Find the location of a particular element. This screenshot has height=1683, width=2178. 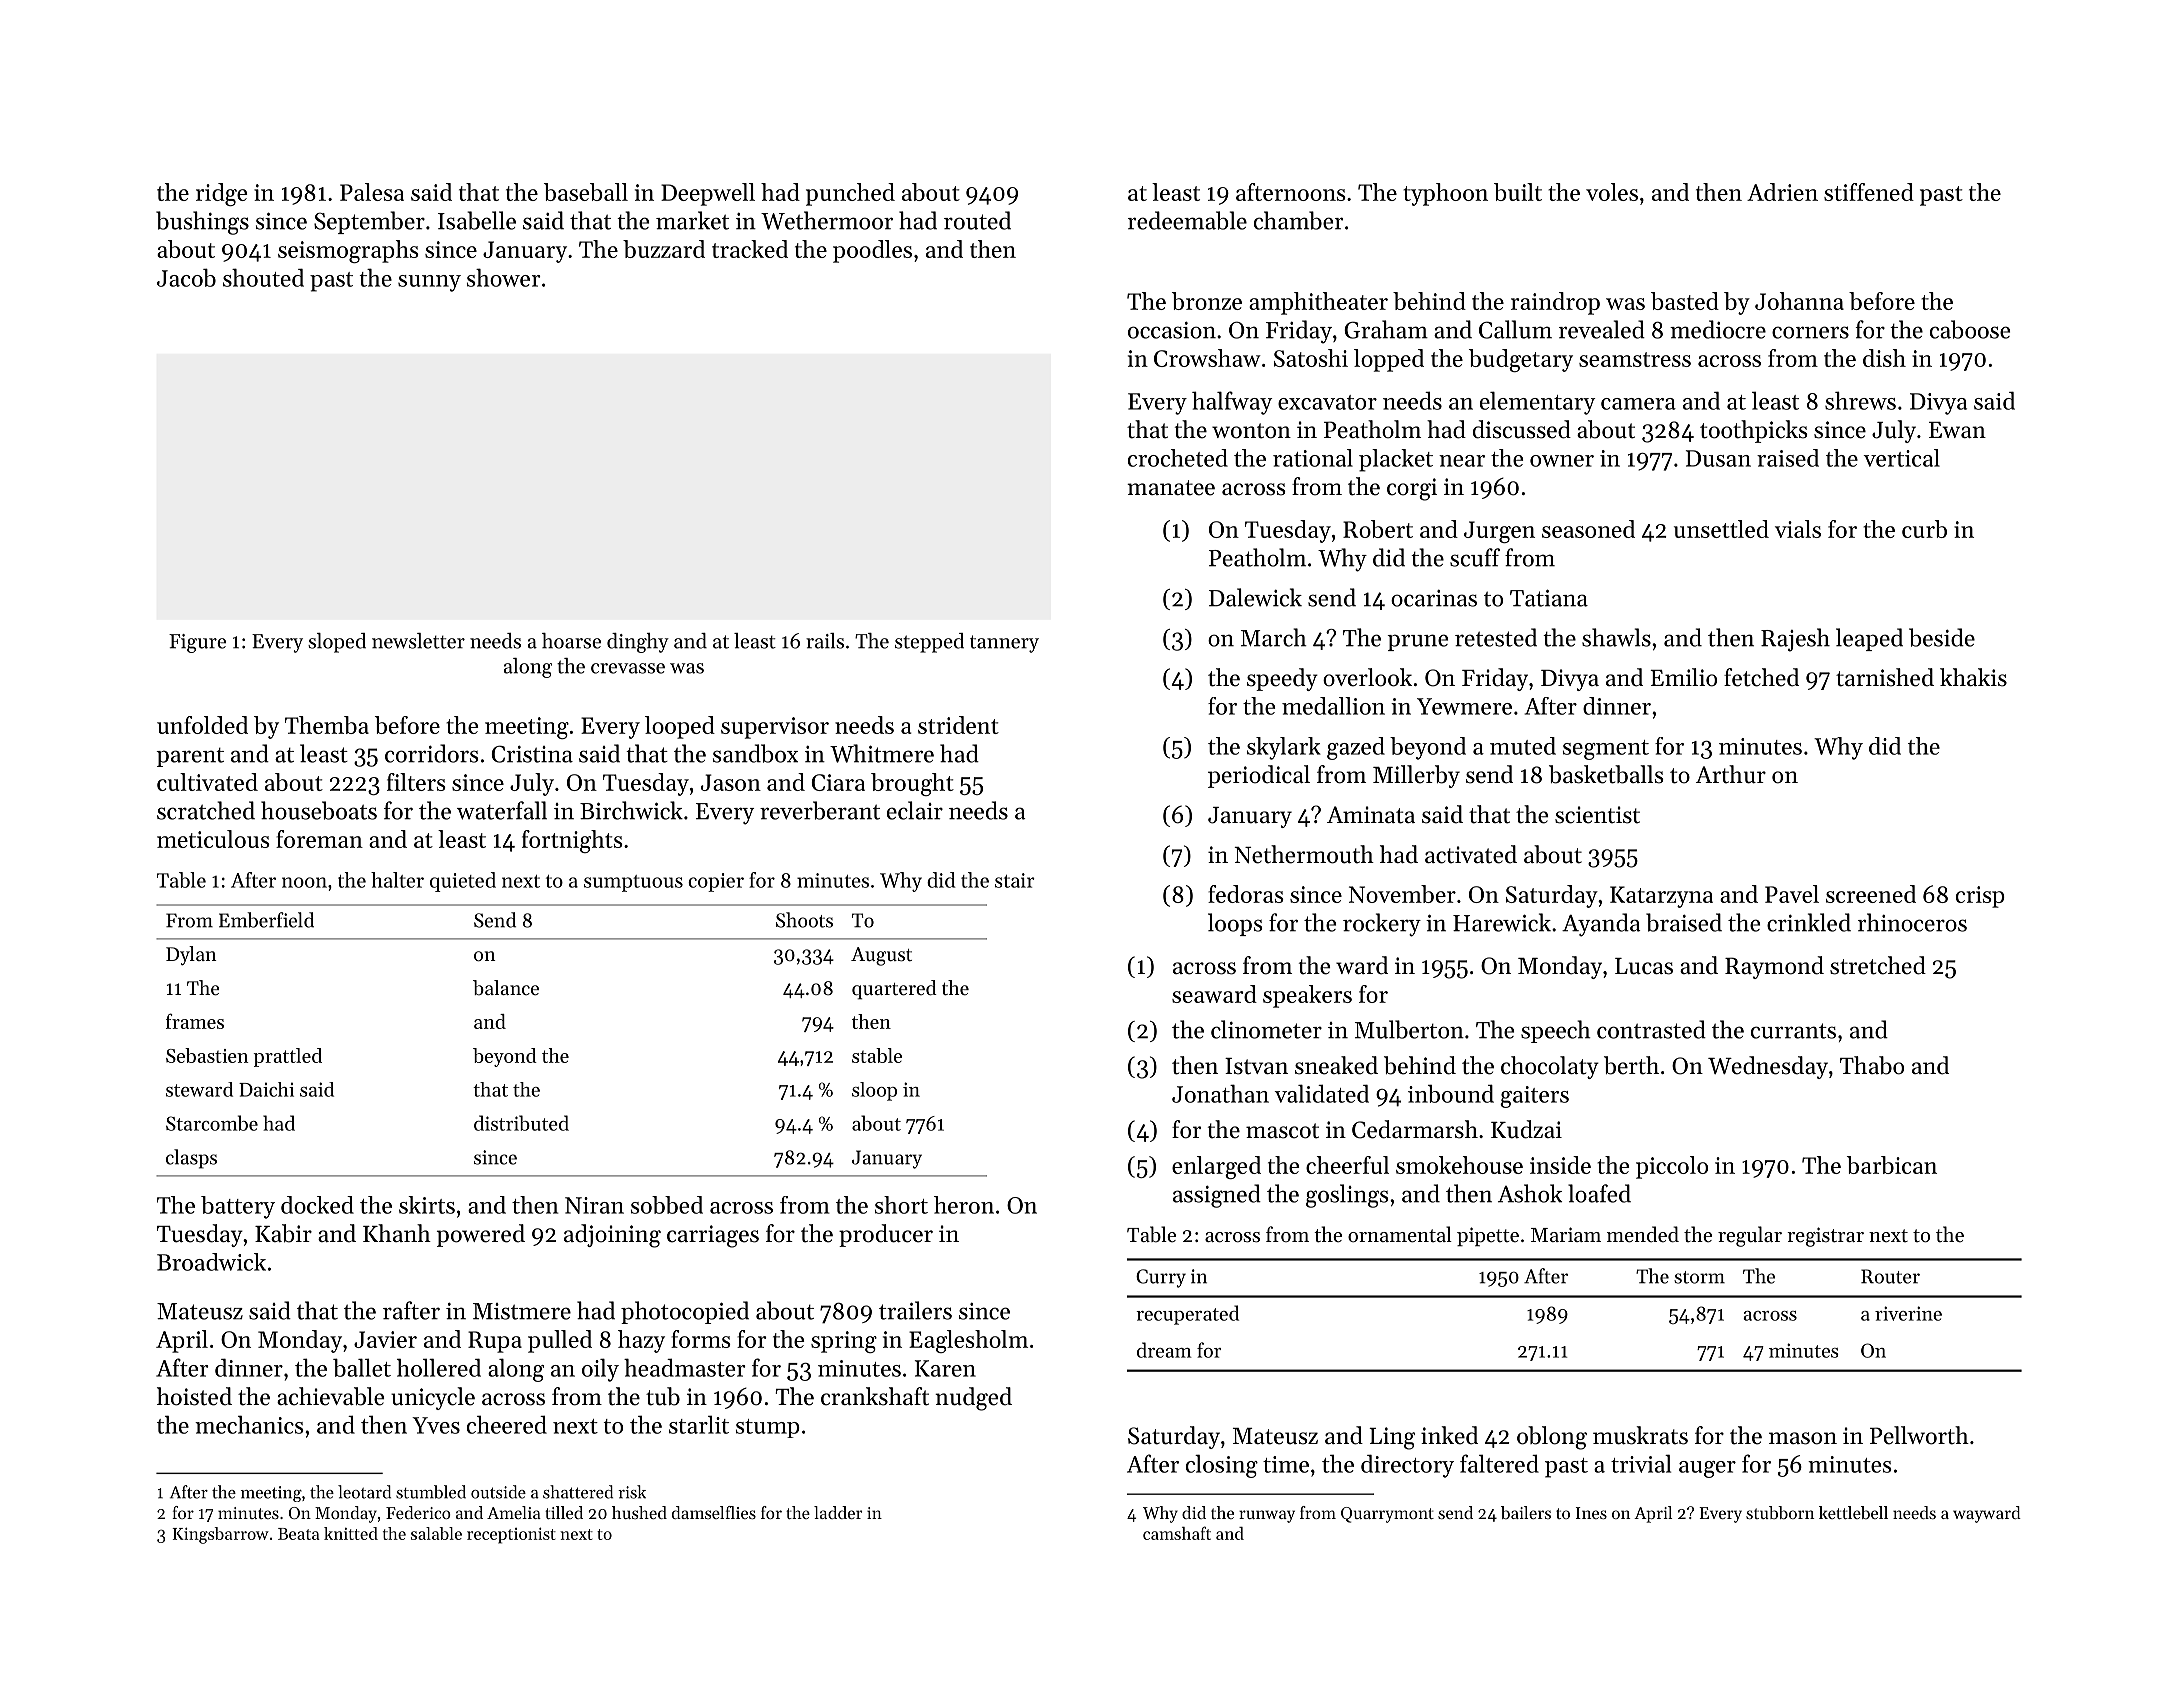

Dusan is located at coordinates (1718, 458).
